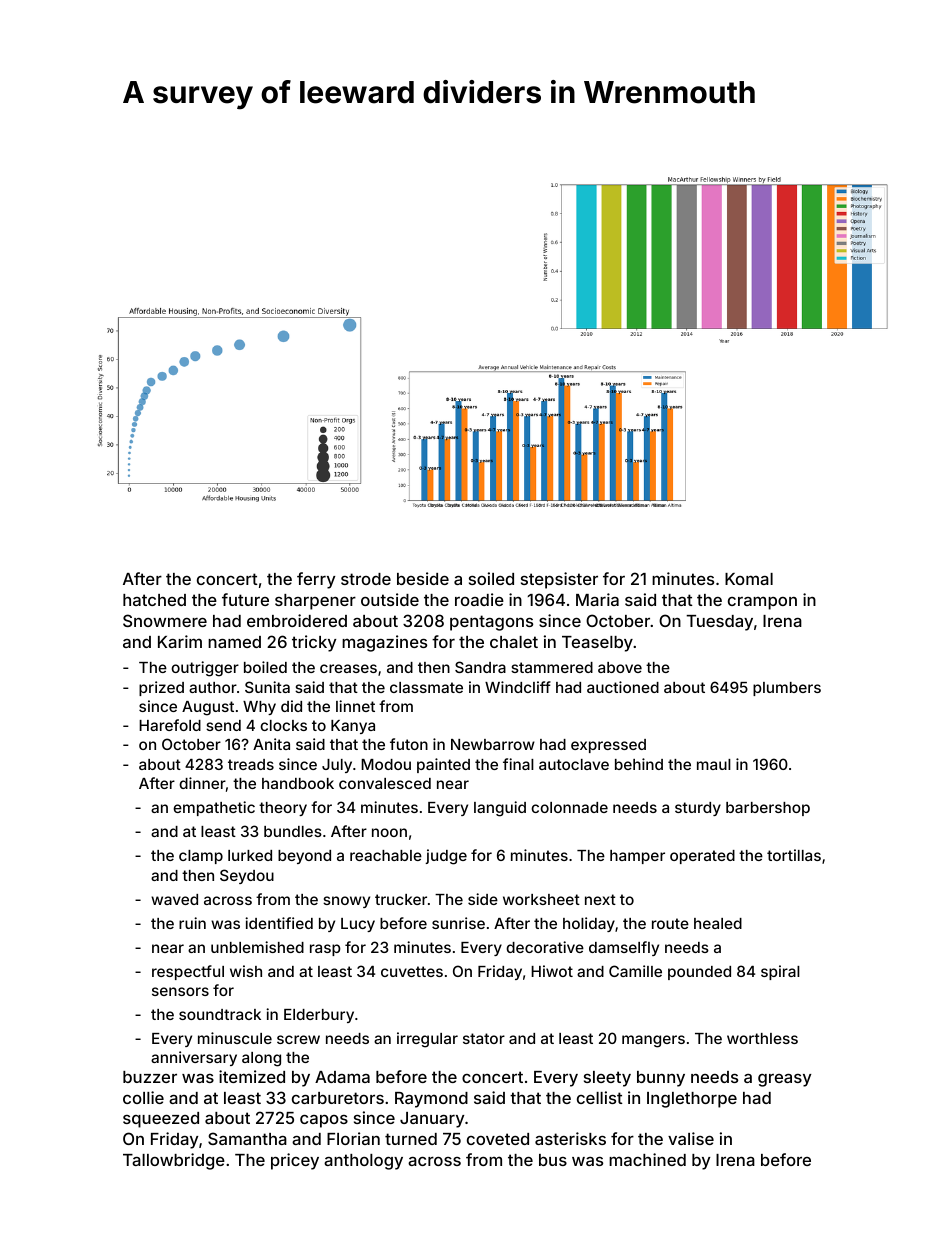 The width and height of the screenshot is (952, 1233). Describe the element at coordinates (246, 971) in the screenshot. I see `wish` at that location.
